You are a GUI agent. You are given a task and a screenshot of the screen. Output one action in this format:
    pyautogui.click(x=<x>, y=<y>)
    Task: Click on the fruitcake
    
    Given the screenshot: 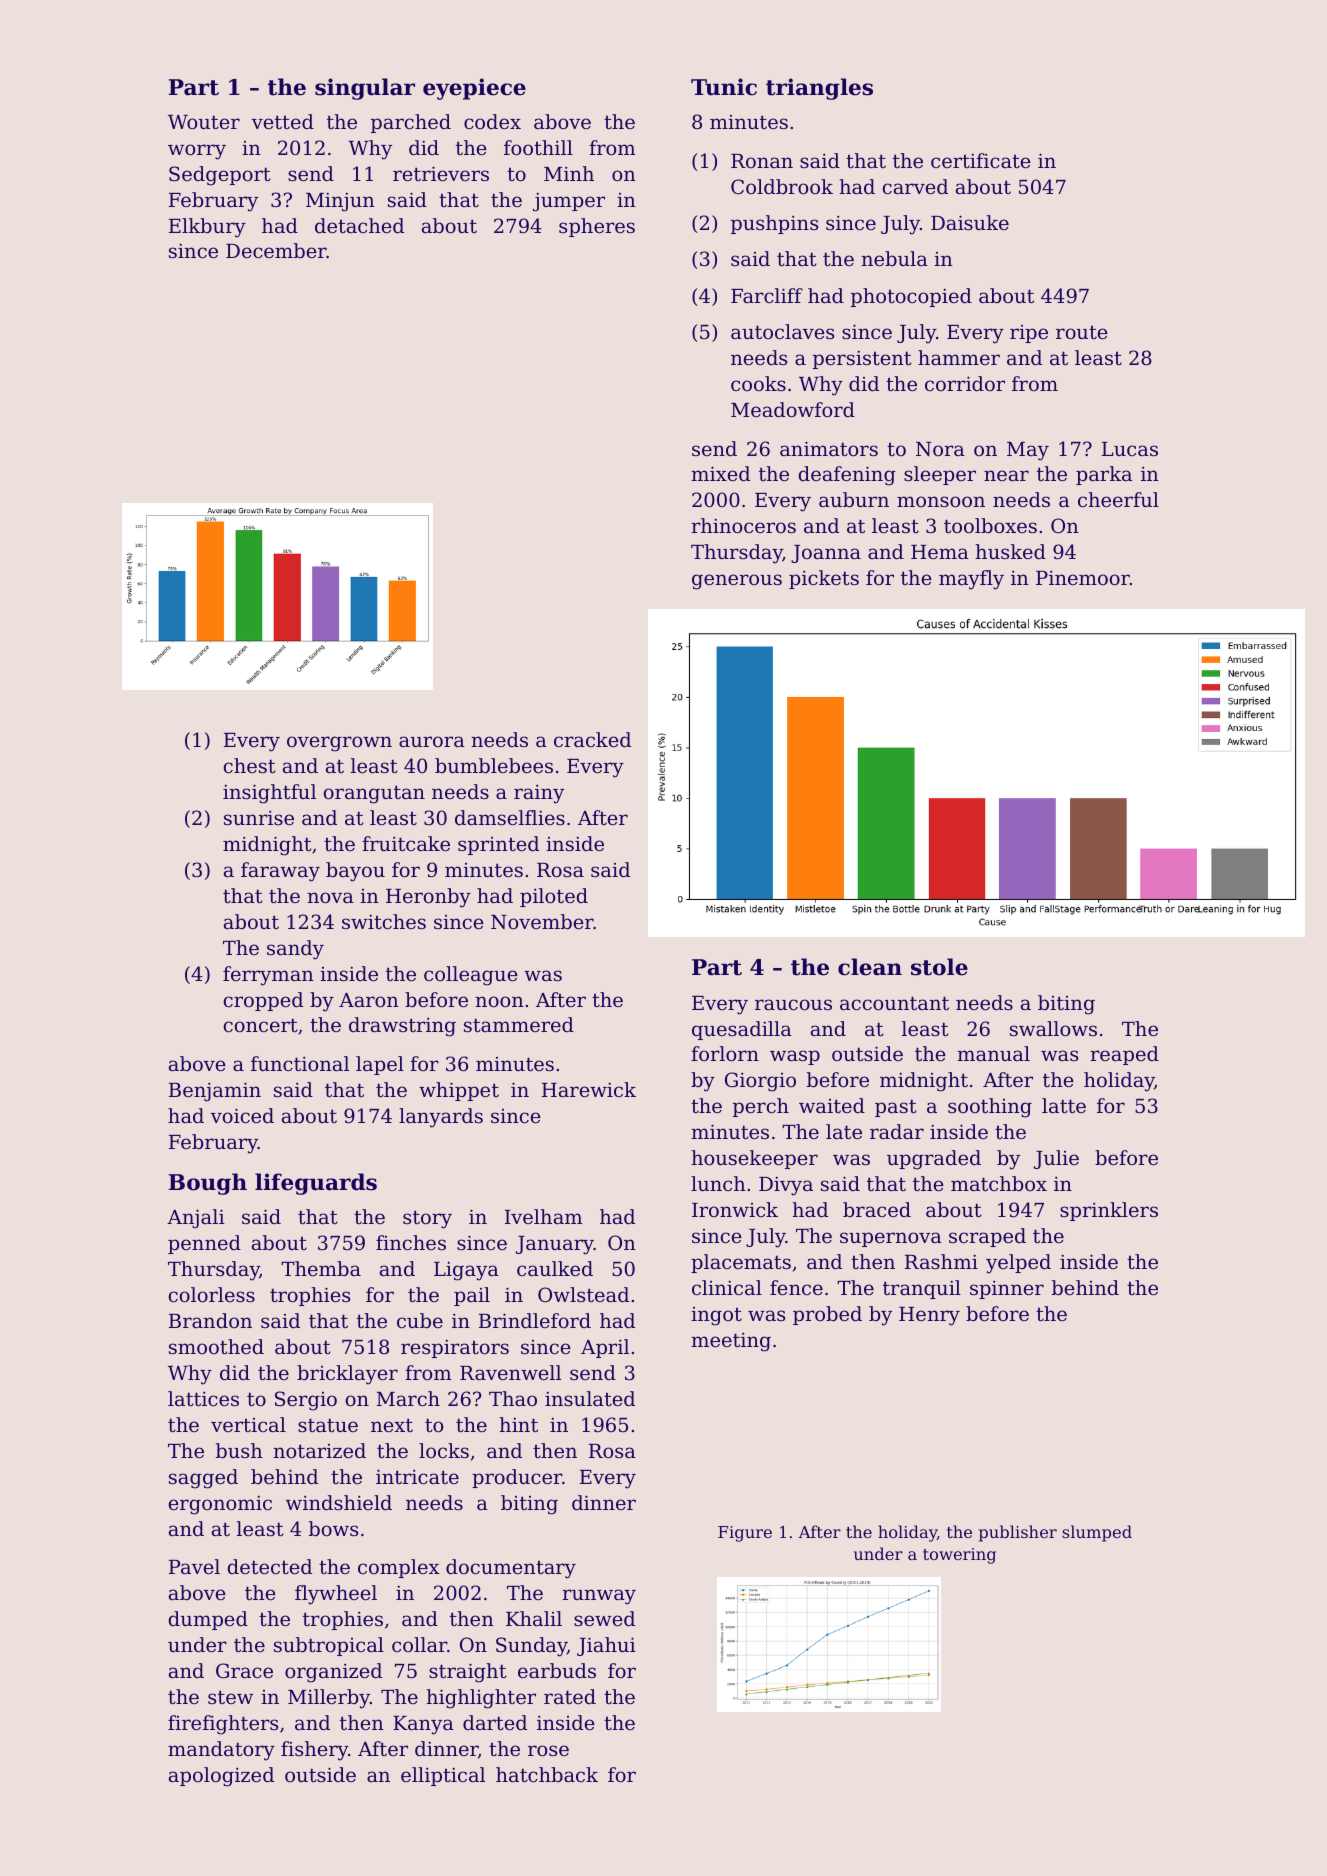 What is the action you would take?
    pyautogui.click(x=406, y=843)
